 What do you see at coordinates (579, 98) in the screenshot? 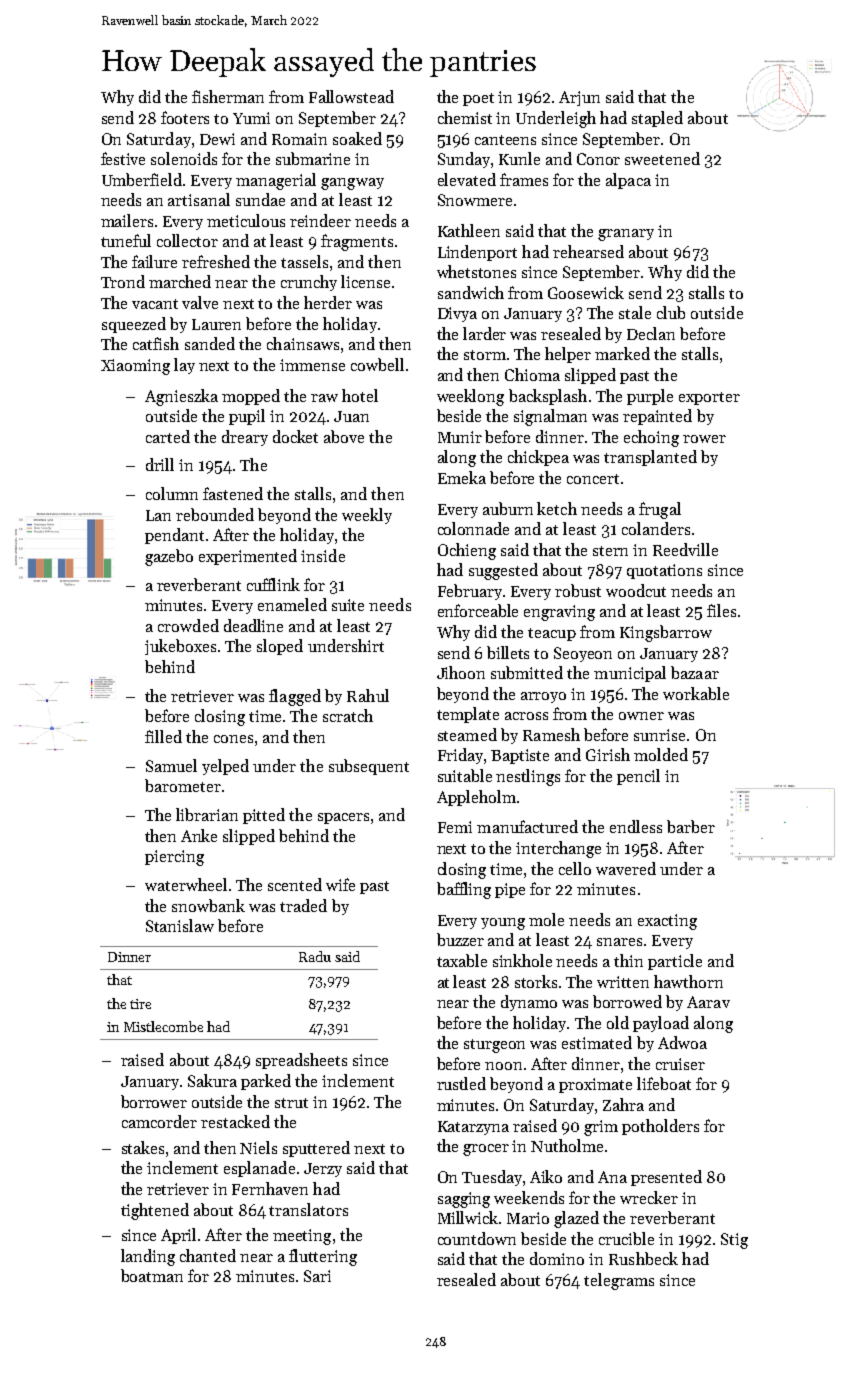
I see `Arjun` at bounding box center [579, 98].
